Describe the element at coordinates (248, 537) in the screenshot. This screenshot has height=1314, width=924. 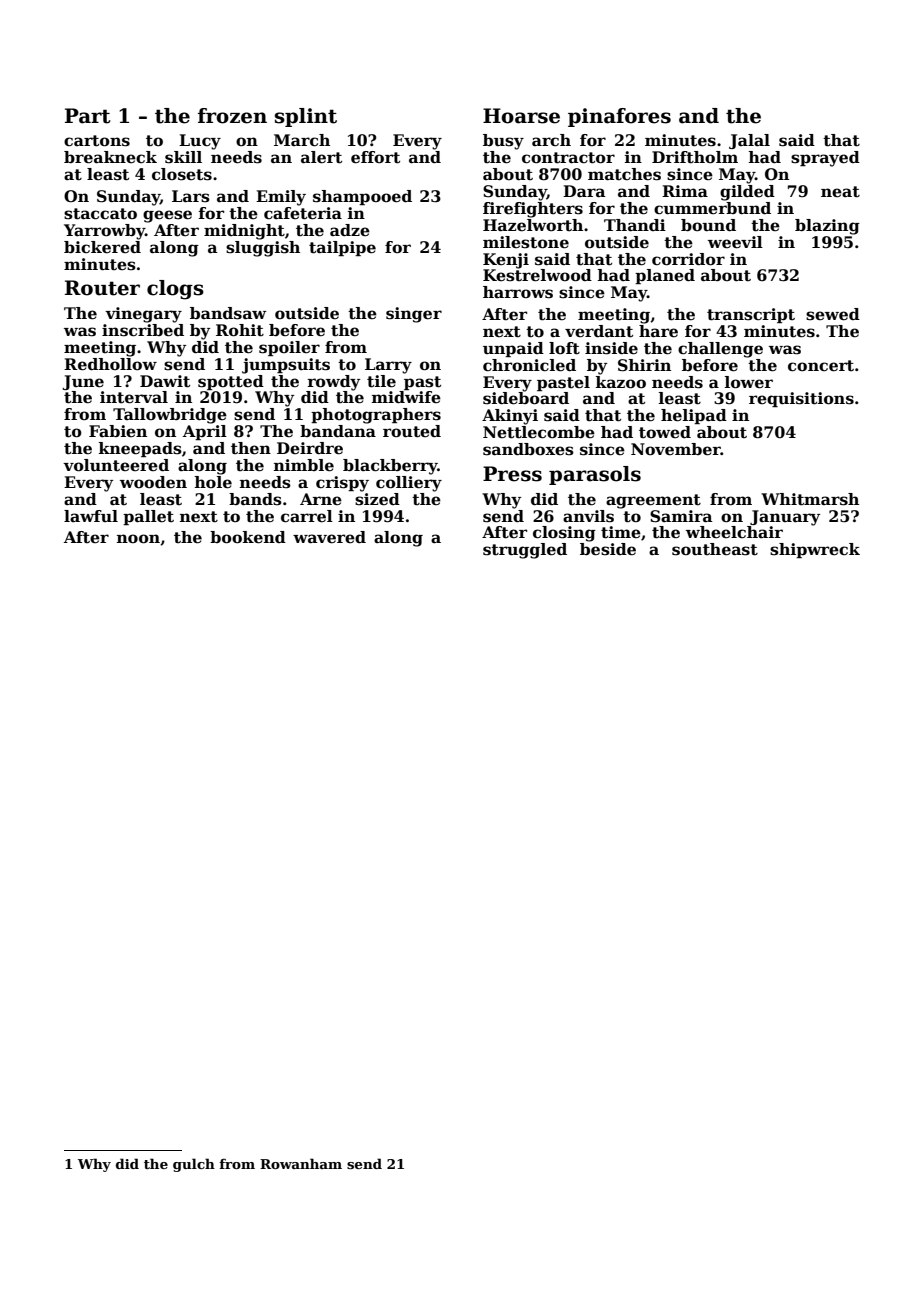
I see `bookend` at that location.
